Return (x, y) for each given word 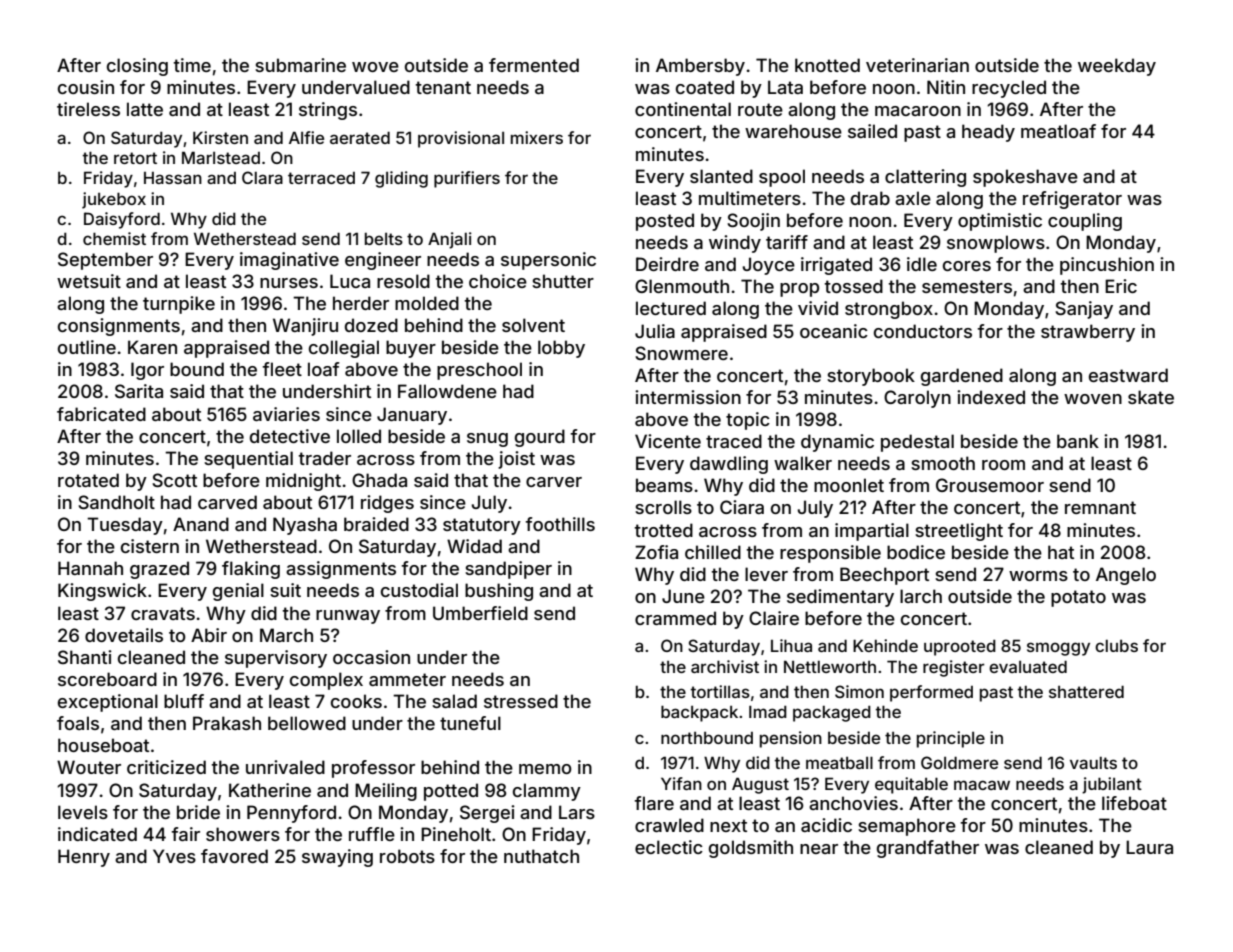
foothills (560, 524)
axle (913, 198)
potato (1078, 598)
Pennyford (291, 814)
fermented (534, 65)
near (819, 849)
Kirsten (220, 137)
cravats (163, 613)
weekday (1117, 67)
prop (799, 290)
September (105, 261)
